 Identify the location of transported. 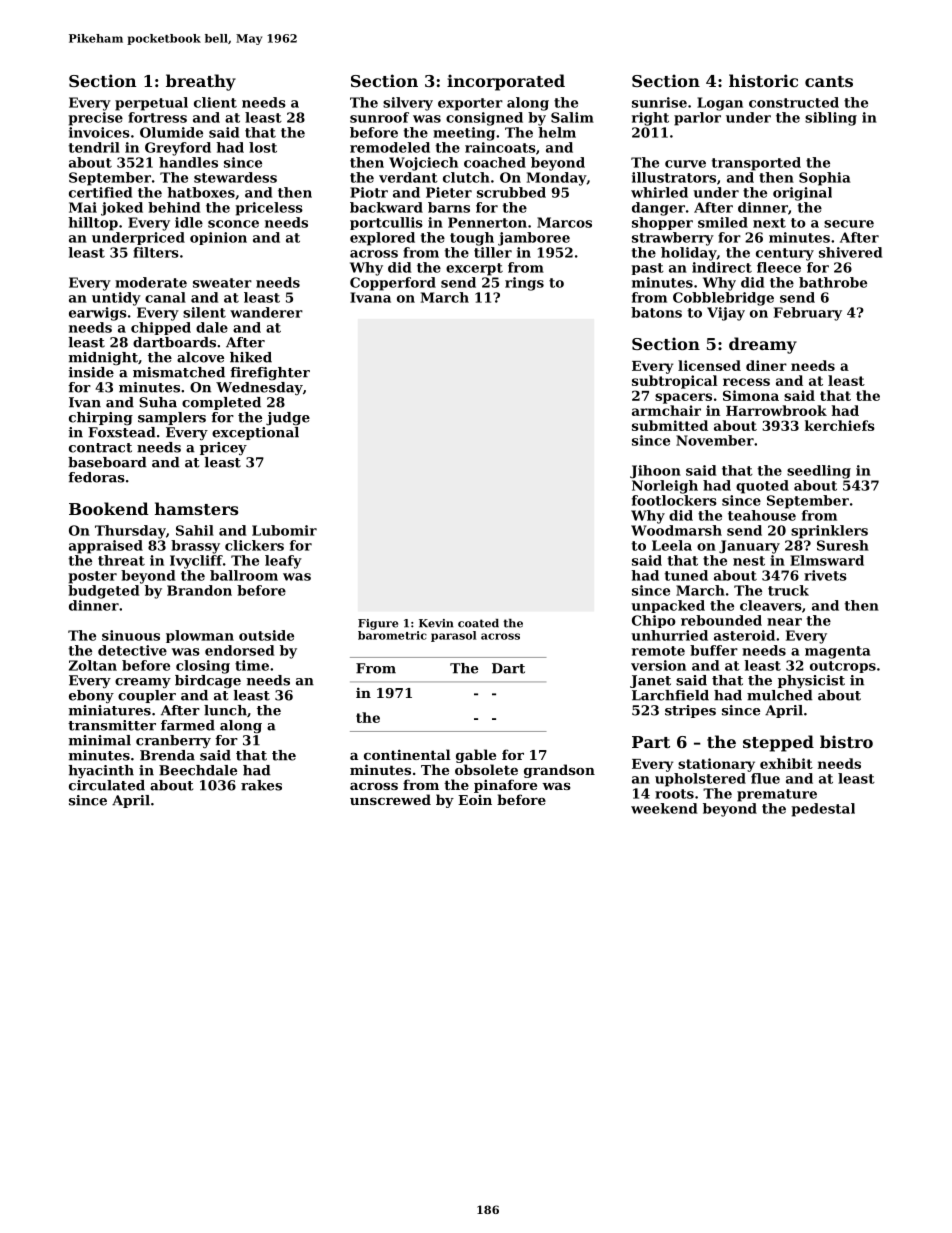
(756, 164).
